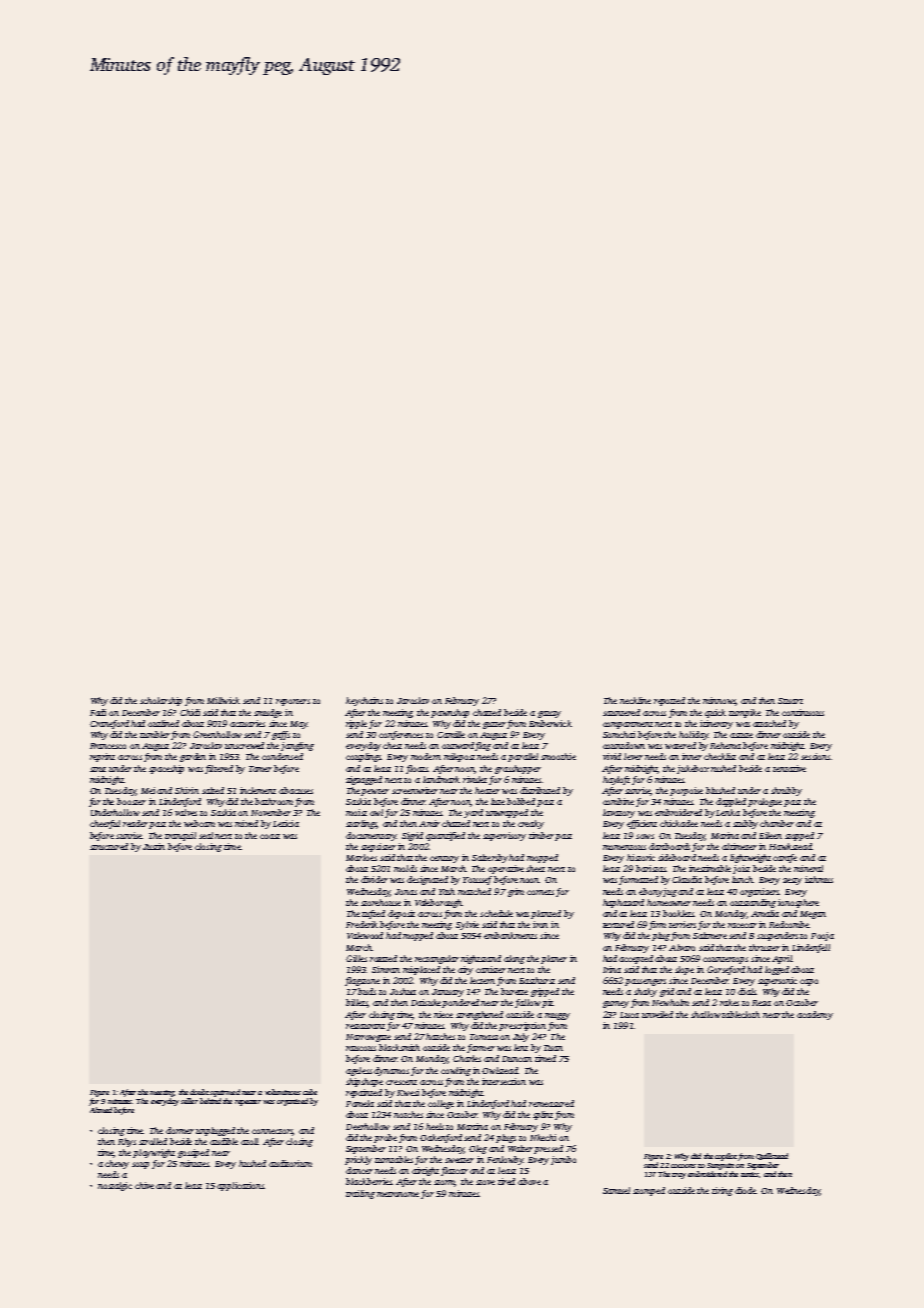  Describe the element at coordinates (456, 1071) in the page. I see `cowling` at that location.
